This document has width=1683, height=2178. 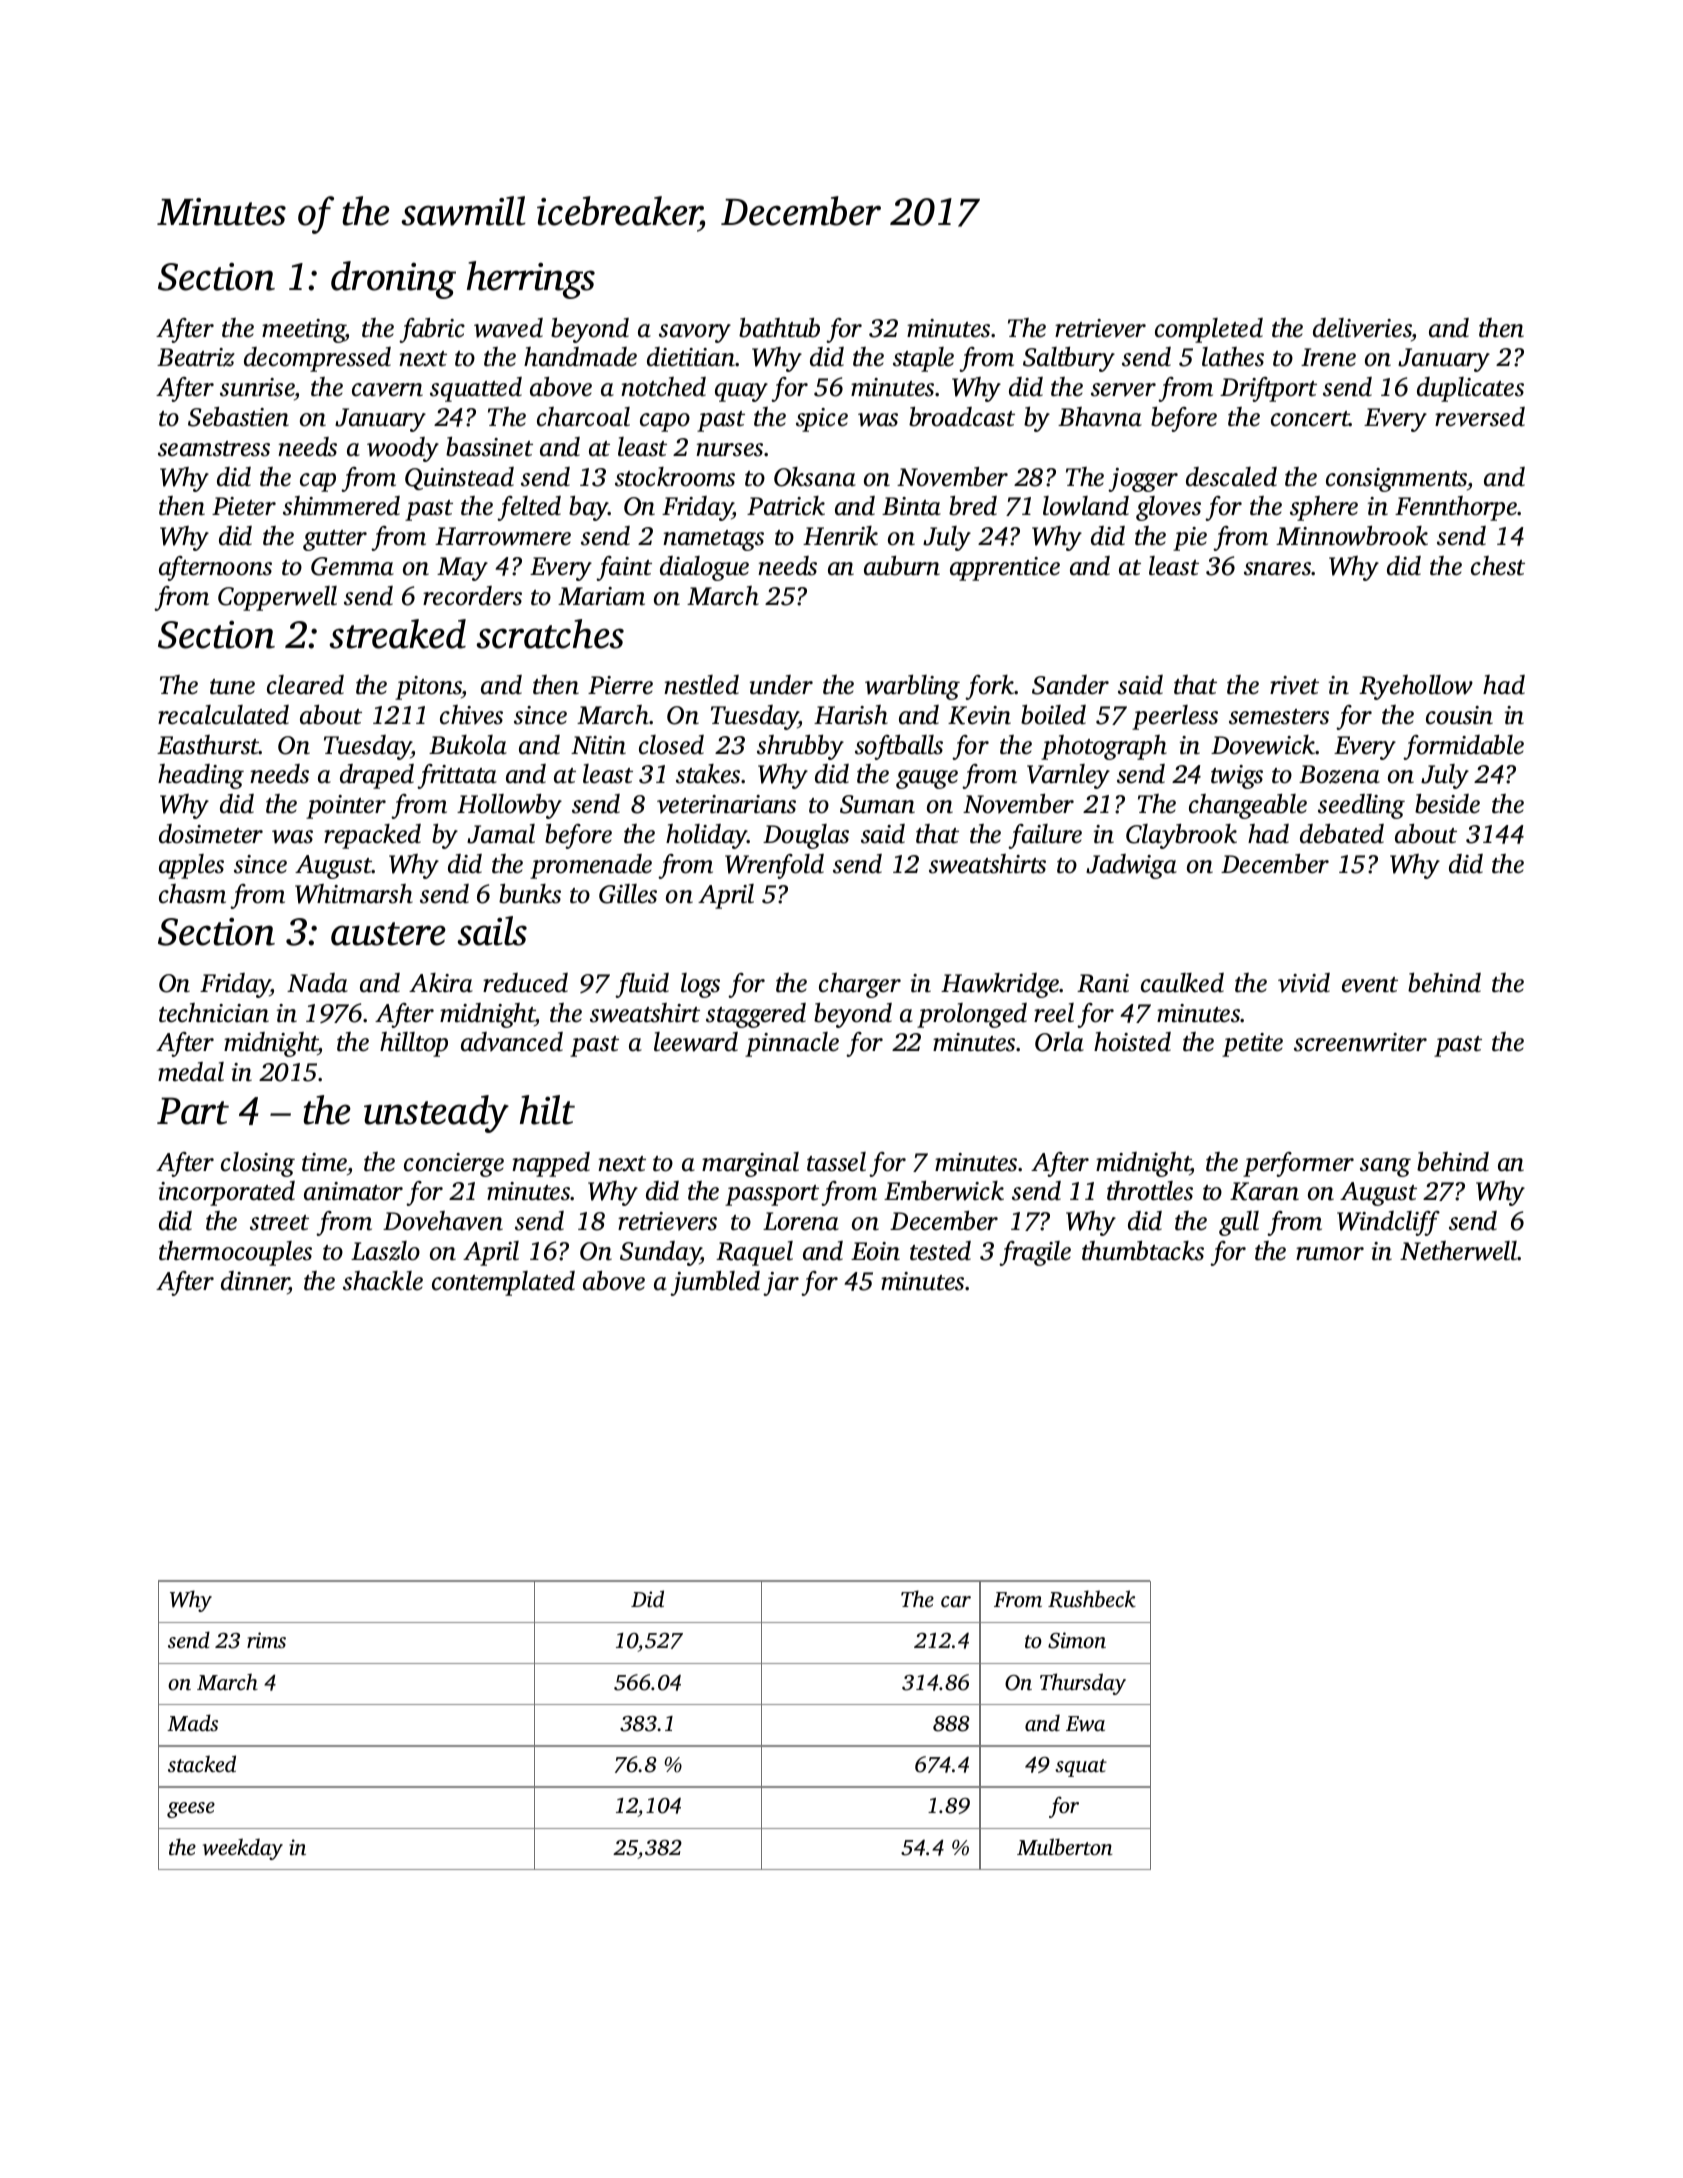 What do you see at coordinates (551, 1164) in the document?
I see `napped` at bounding box center [551, 1164].
